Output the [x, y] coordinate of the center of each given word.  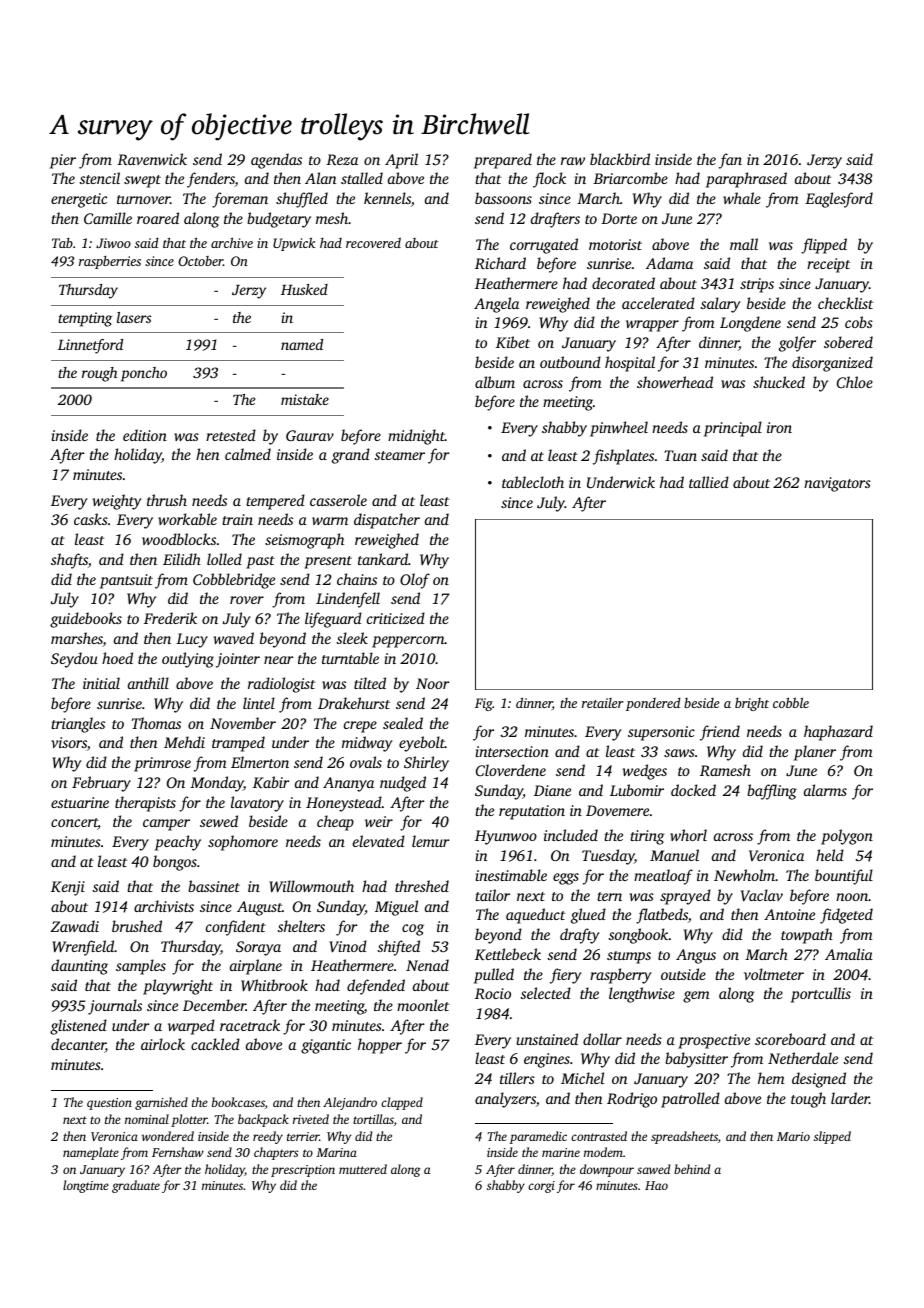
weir [379, 821]
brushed [137, 926]
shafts [69, 561]
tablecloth [533, 482]
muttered [363, 1169]
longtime [86, 1186]
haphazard [838, 733]
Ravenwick [152, 159]
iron [779, 427]
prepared [503, 161]
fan [730, 161]
